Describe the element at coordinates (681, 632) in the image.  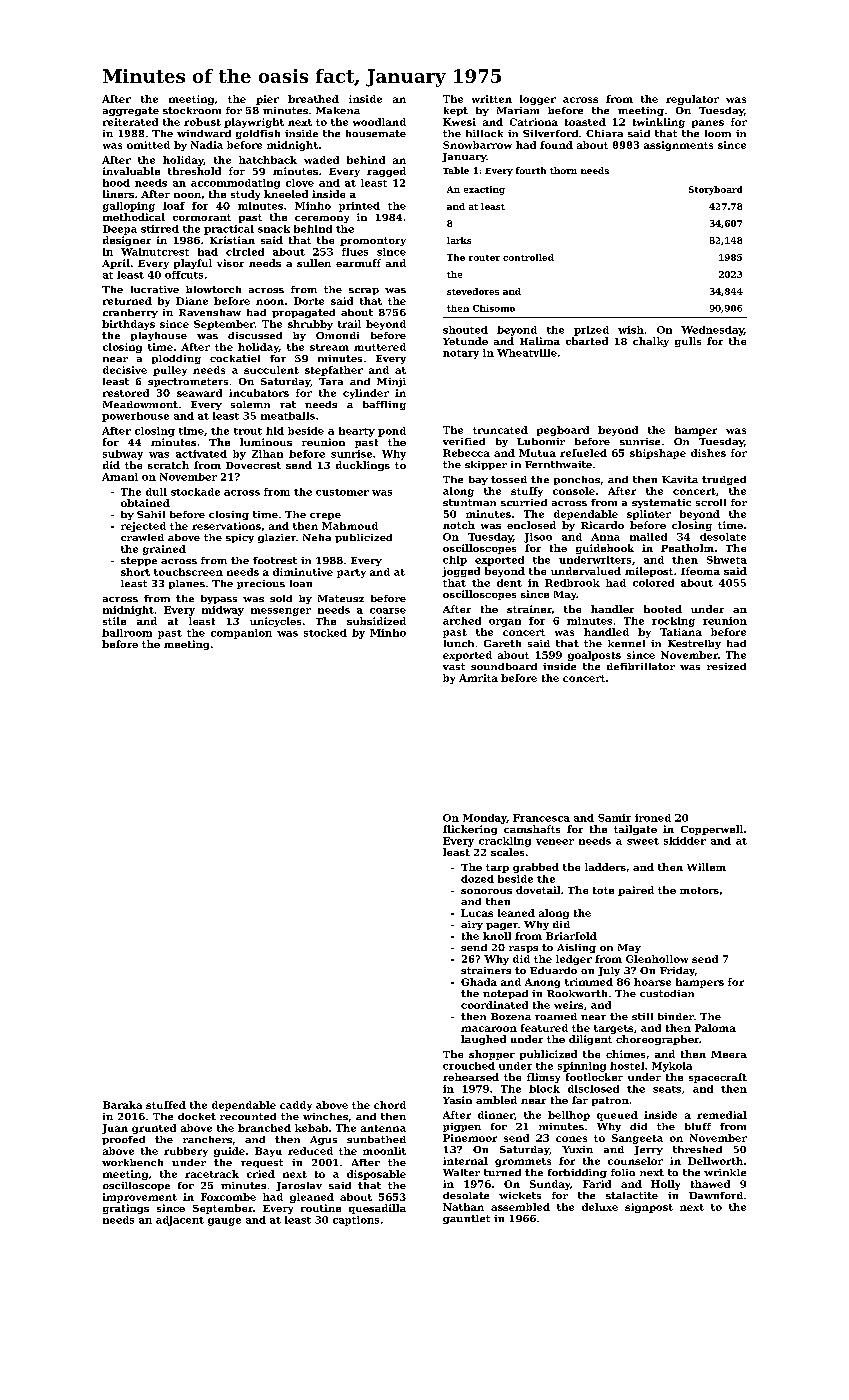
I see `Tatiana` at that location.
